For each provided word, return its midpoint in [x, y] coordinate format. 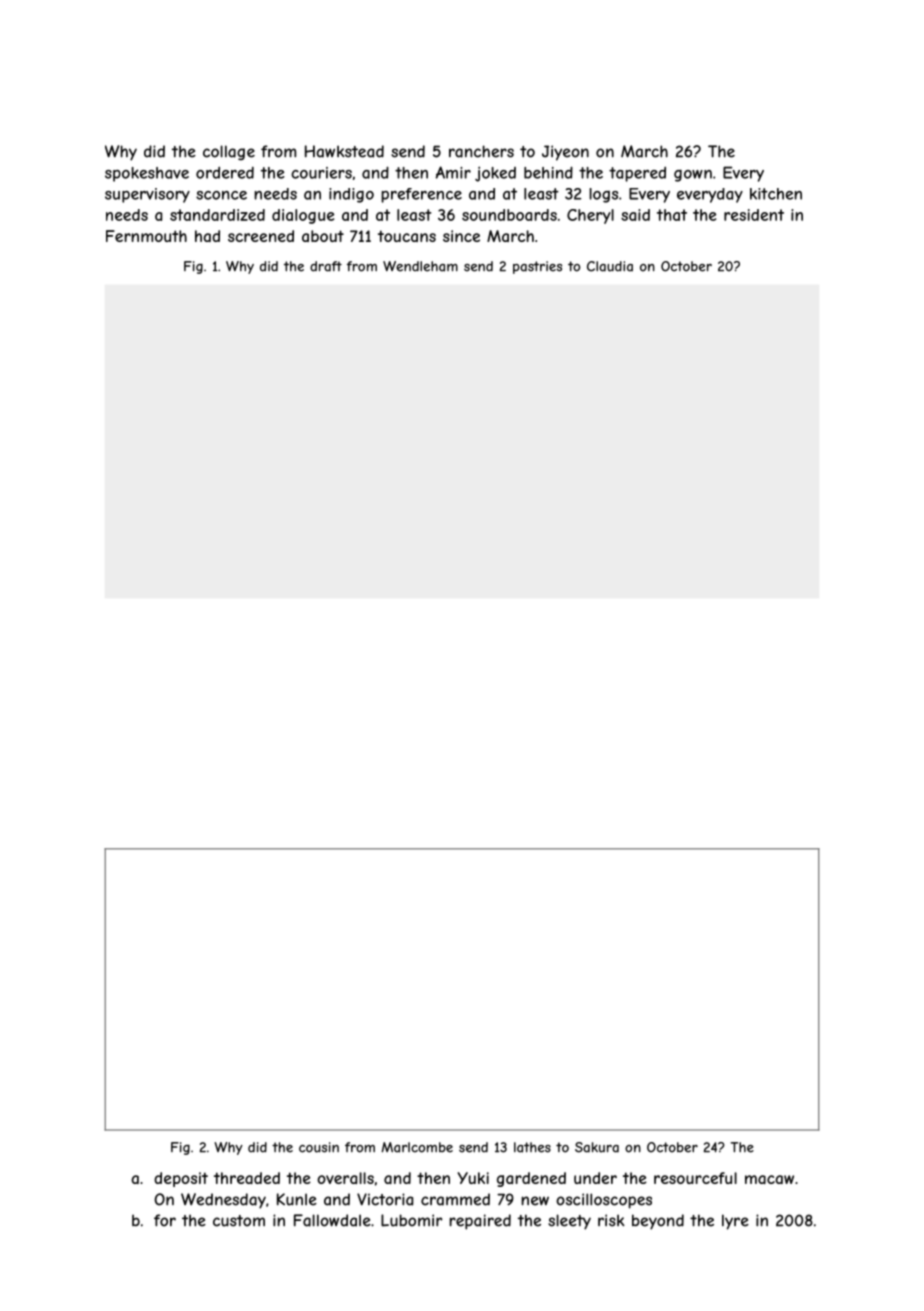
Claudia [610, 266]
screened [261, 236]
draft [326, 266]
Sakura [597, 1147]
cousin [319, 1147]
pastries [537, 267]
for [165, 1220]
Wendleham [420, 266]
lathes [532, 1147]
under [595, 1178]
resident [754, 215]
